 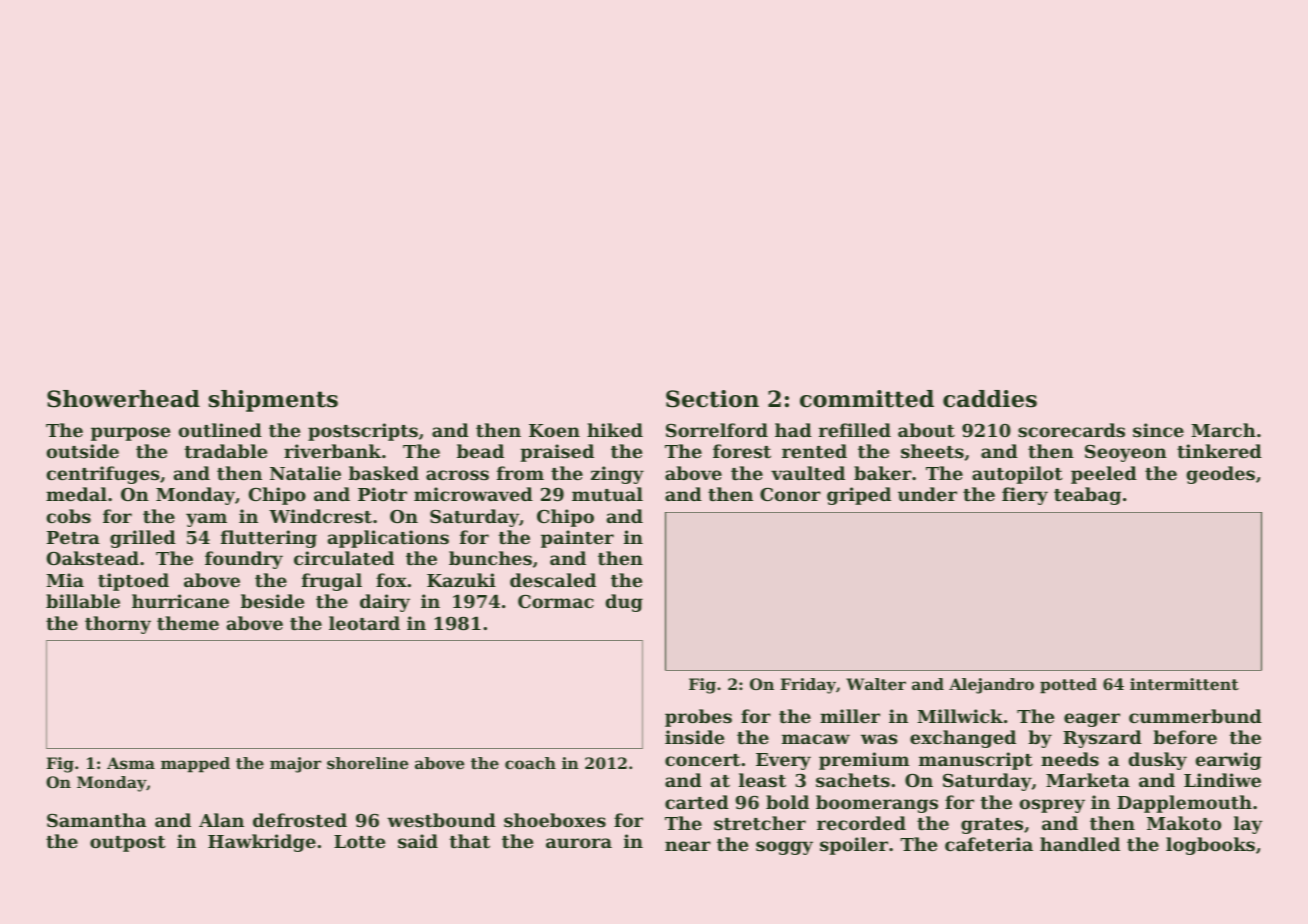 What do you see at coordinates (65, 580) in the screenshot?
I see `Mia` at bounding box center [65, 580].
